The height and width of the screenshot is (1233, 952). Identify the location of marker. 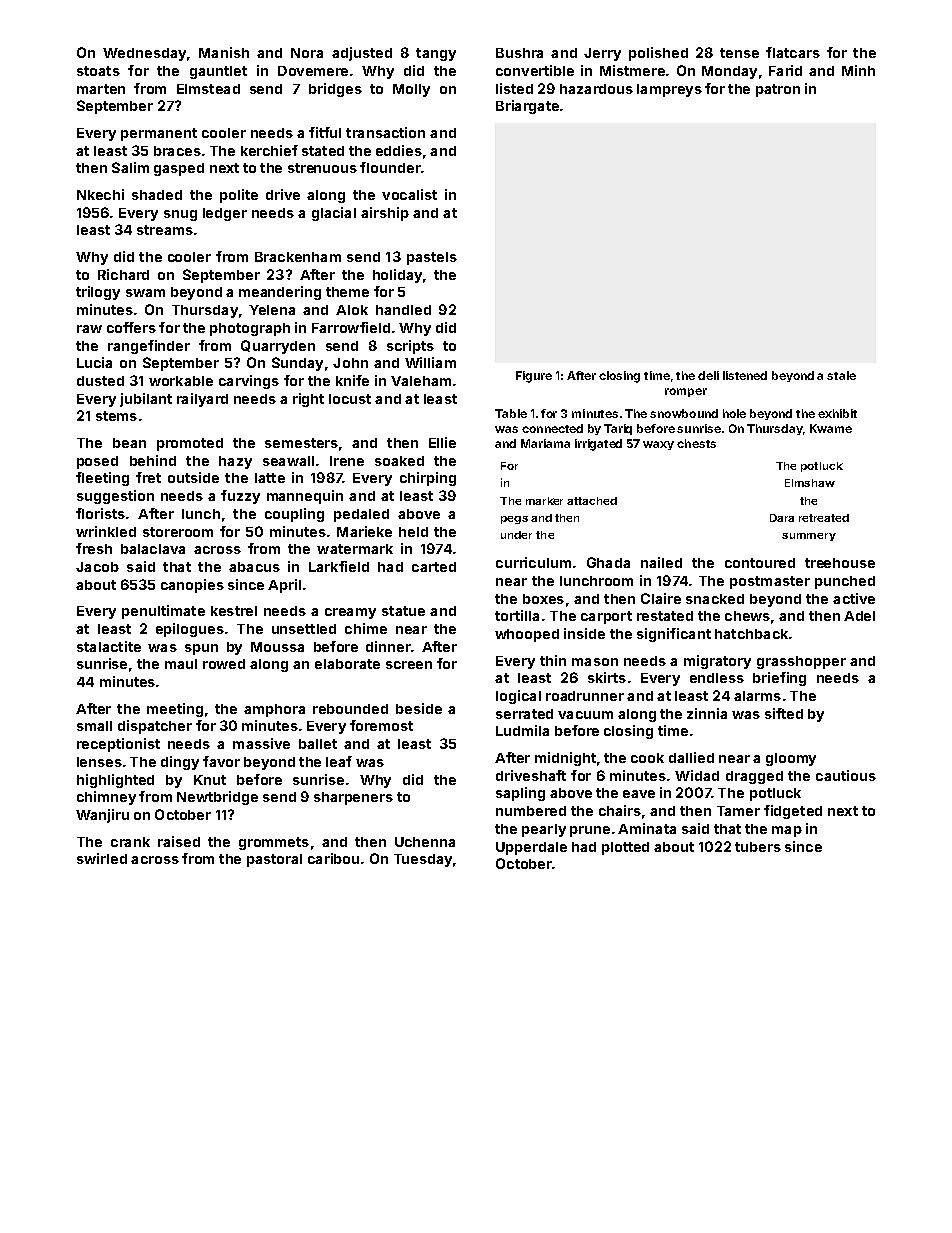
(544, 501).
